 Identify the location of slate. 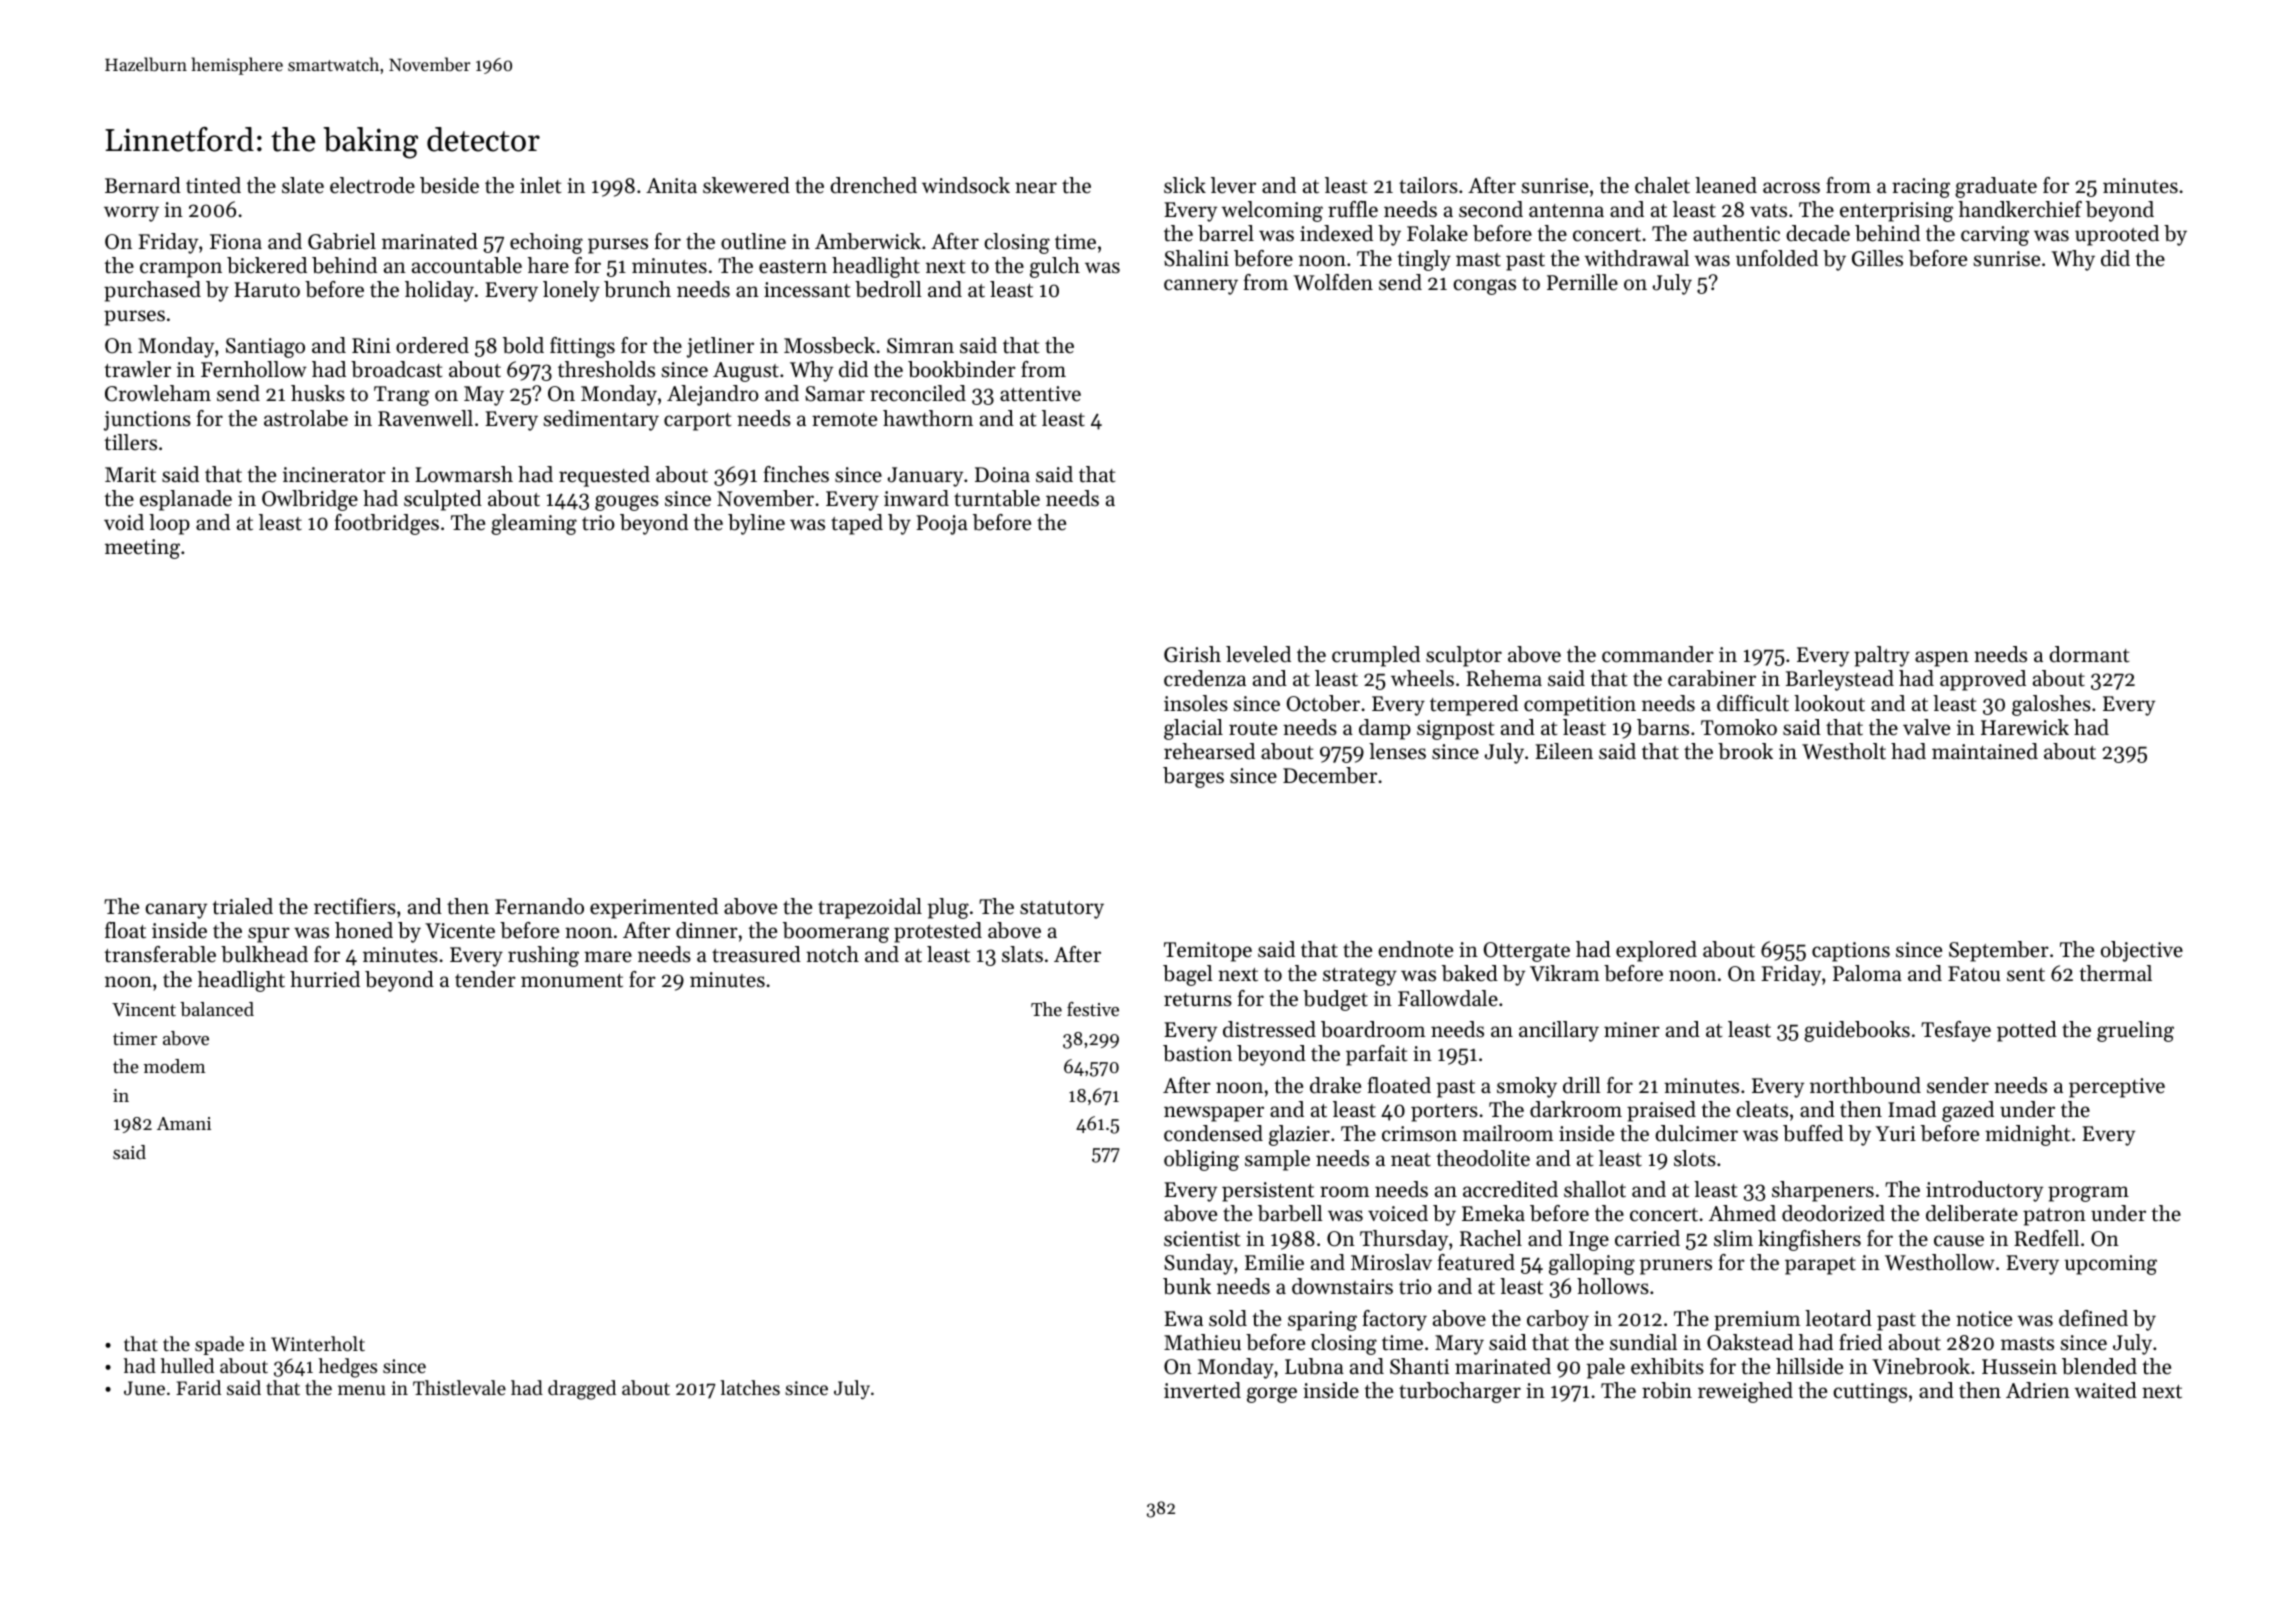
(303, 185).
